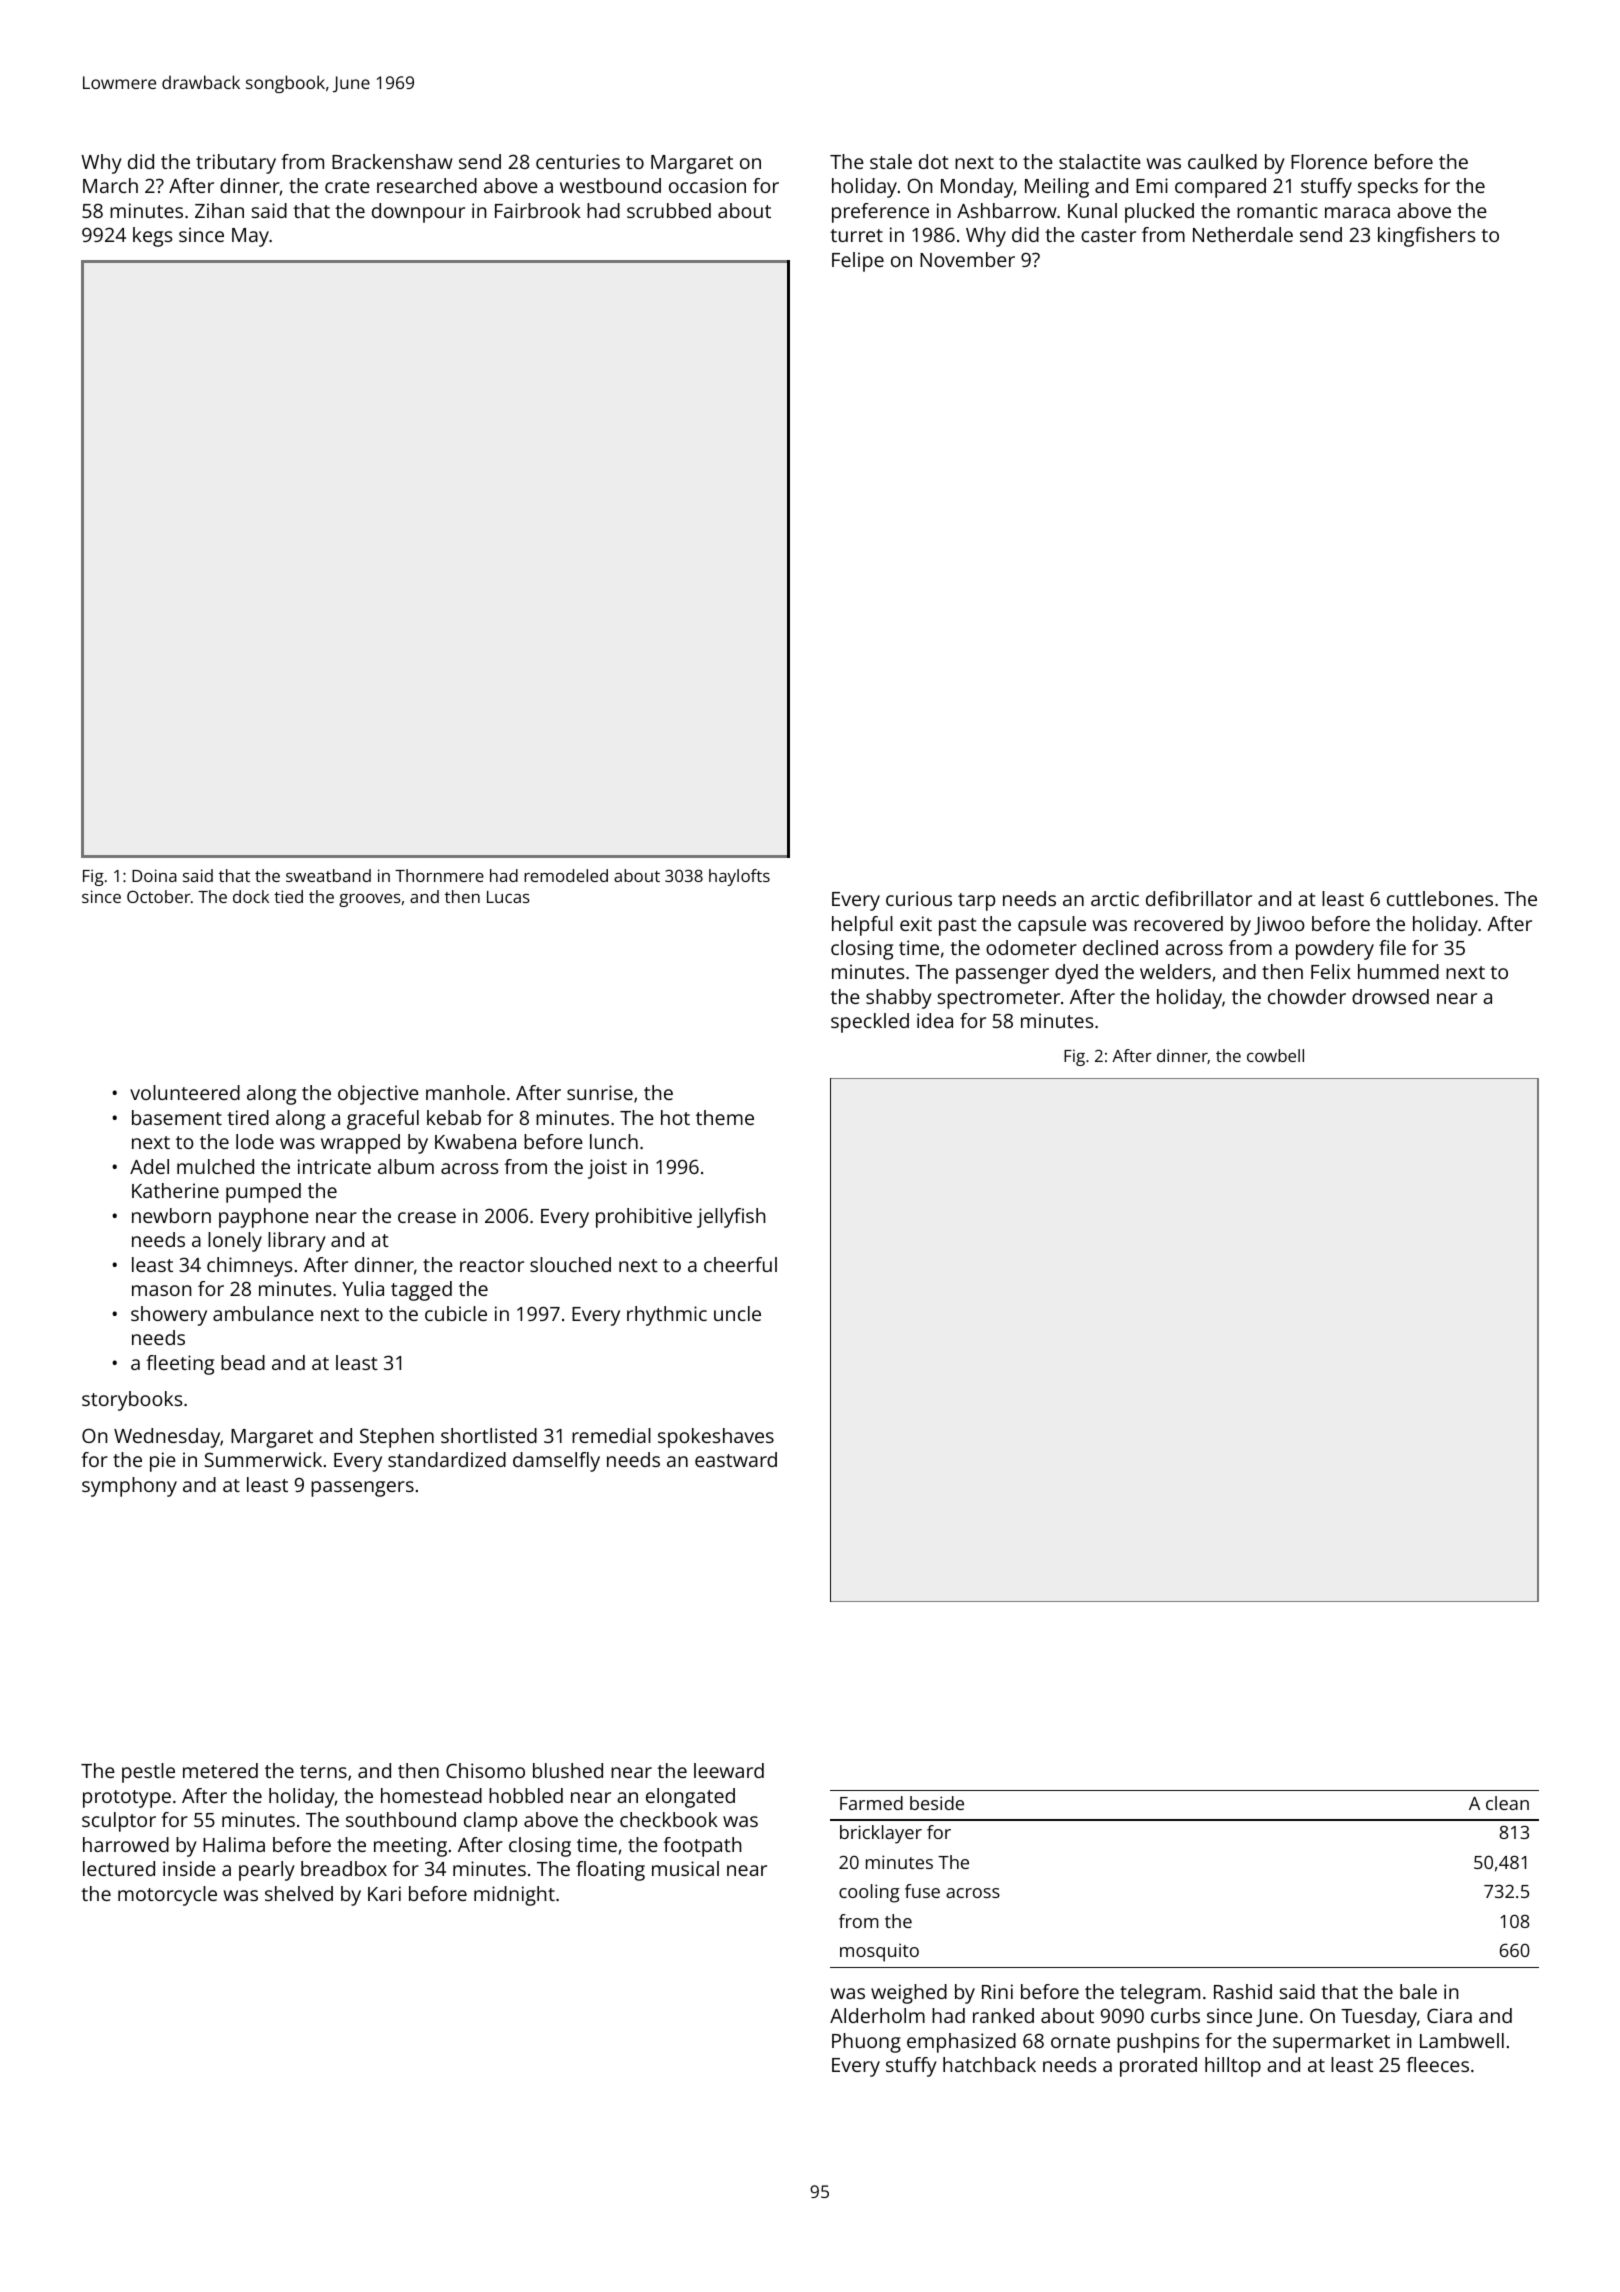  What do you see at coordinates (152, 237) in the page?
I see `kegs` at bounding box center [152, 237].
